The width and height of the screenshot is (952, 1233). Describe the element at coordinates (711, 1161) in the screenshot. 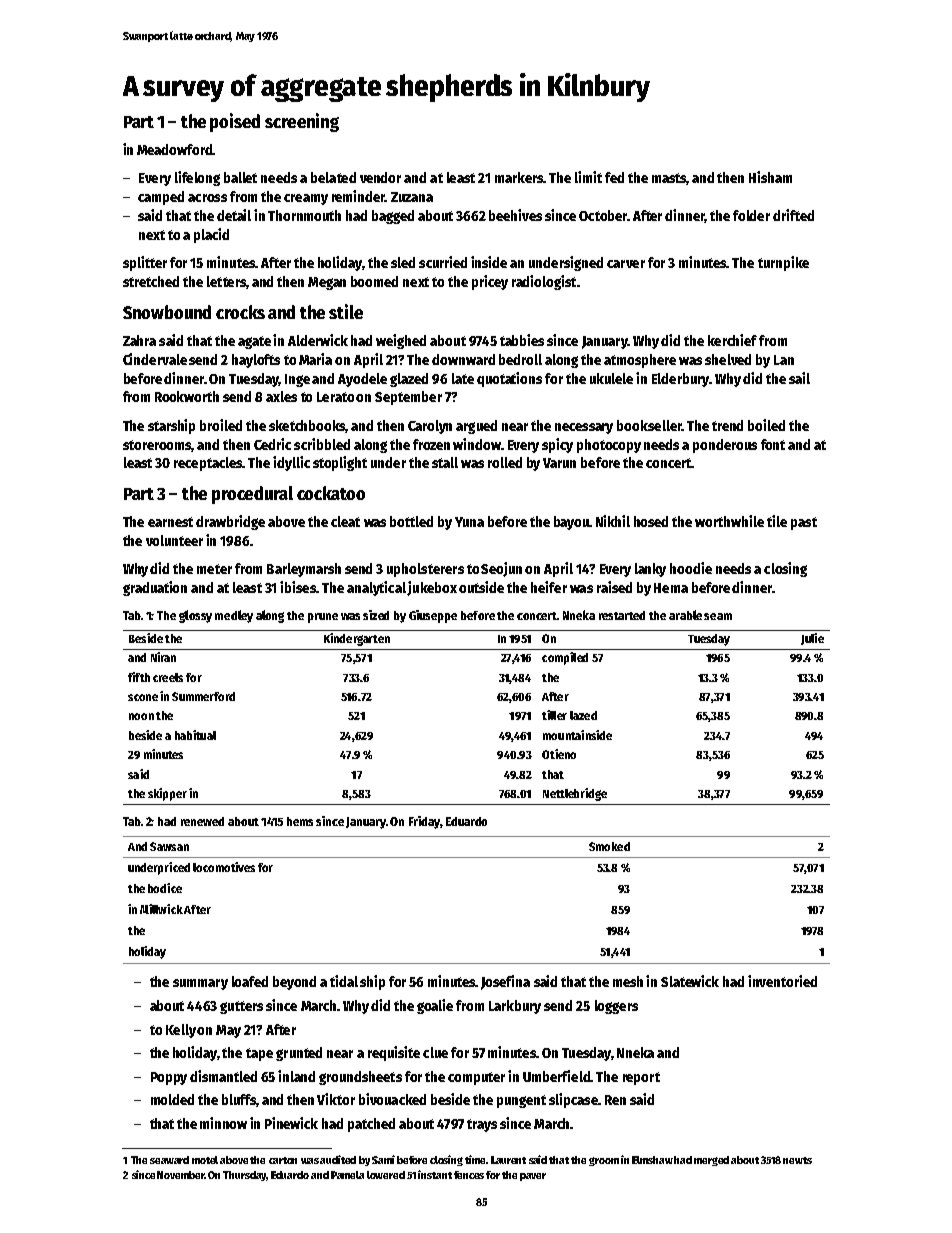

I see `merged` at that location.
